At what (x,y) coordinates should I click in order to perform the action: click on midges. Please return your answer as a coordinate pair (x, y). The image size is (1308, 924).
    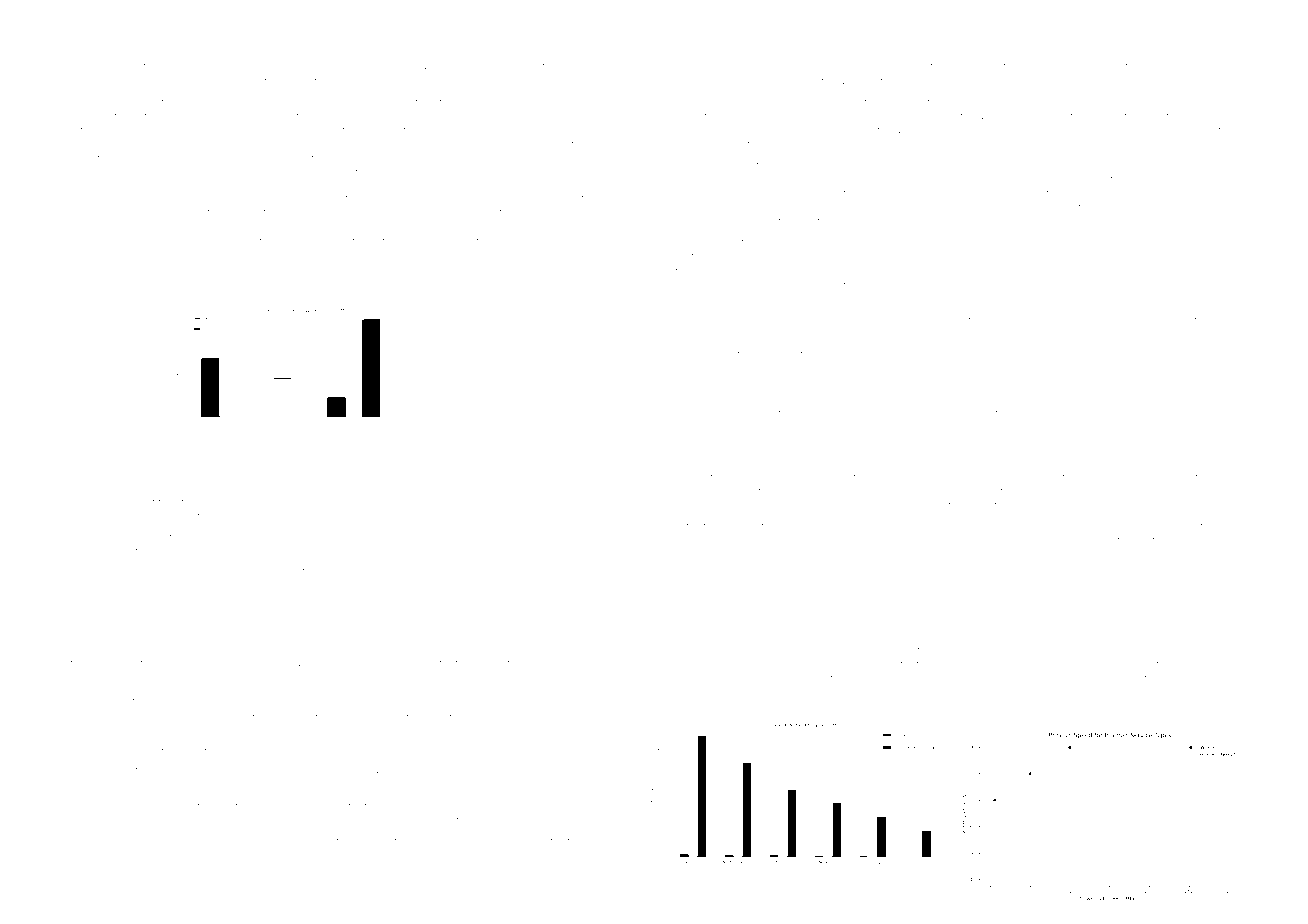
    Looking at the image, I should click on (1214, 666).
